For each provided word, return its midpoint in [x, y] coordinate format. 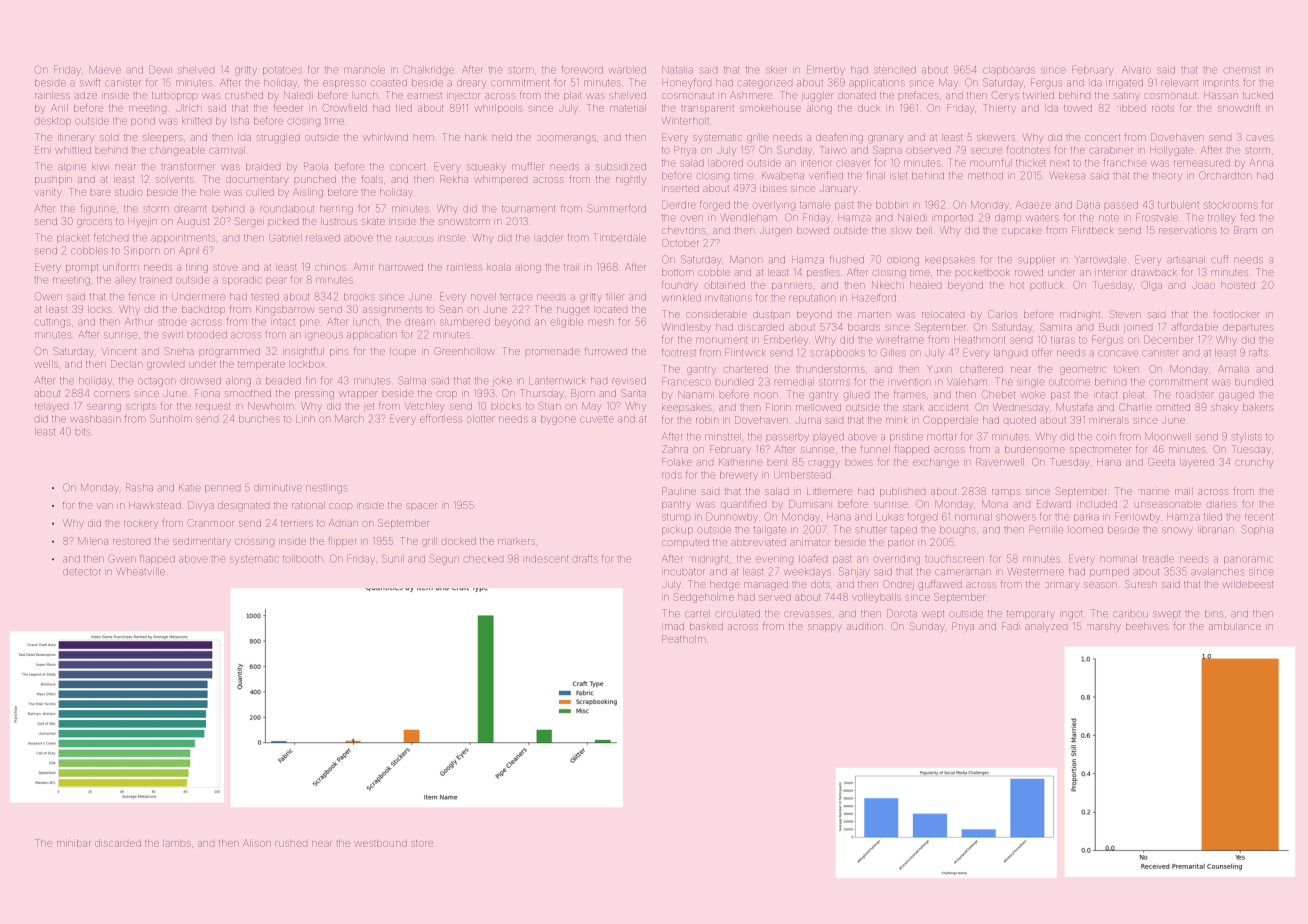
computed [685, 544]
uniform [121, 267]
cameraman [963, 572]
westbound [380, 843]
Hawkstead [155, 505]
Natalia [677, 70]
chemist [1242, 70]
